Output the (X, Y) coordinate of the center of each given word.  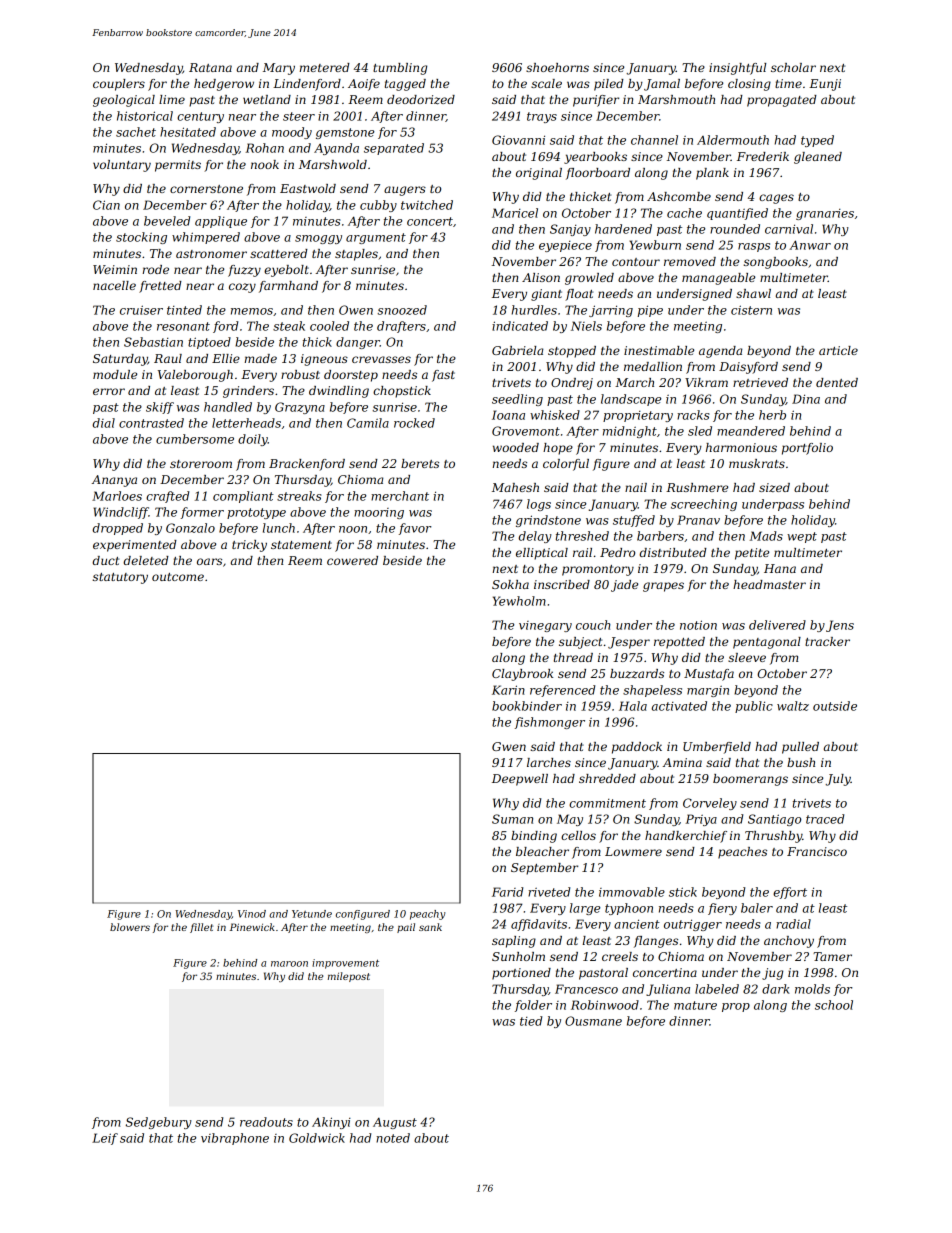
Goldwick (317, 1138)
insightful (737, 69)
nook (265, 164)
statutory (120, 578)
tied (531, 1021)
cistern (751, 310)
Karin (508, 690)
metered (325, 67)
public (754, 707)
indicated (520, 326)
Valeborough (195, 376)
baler (757, 908)
